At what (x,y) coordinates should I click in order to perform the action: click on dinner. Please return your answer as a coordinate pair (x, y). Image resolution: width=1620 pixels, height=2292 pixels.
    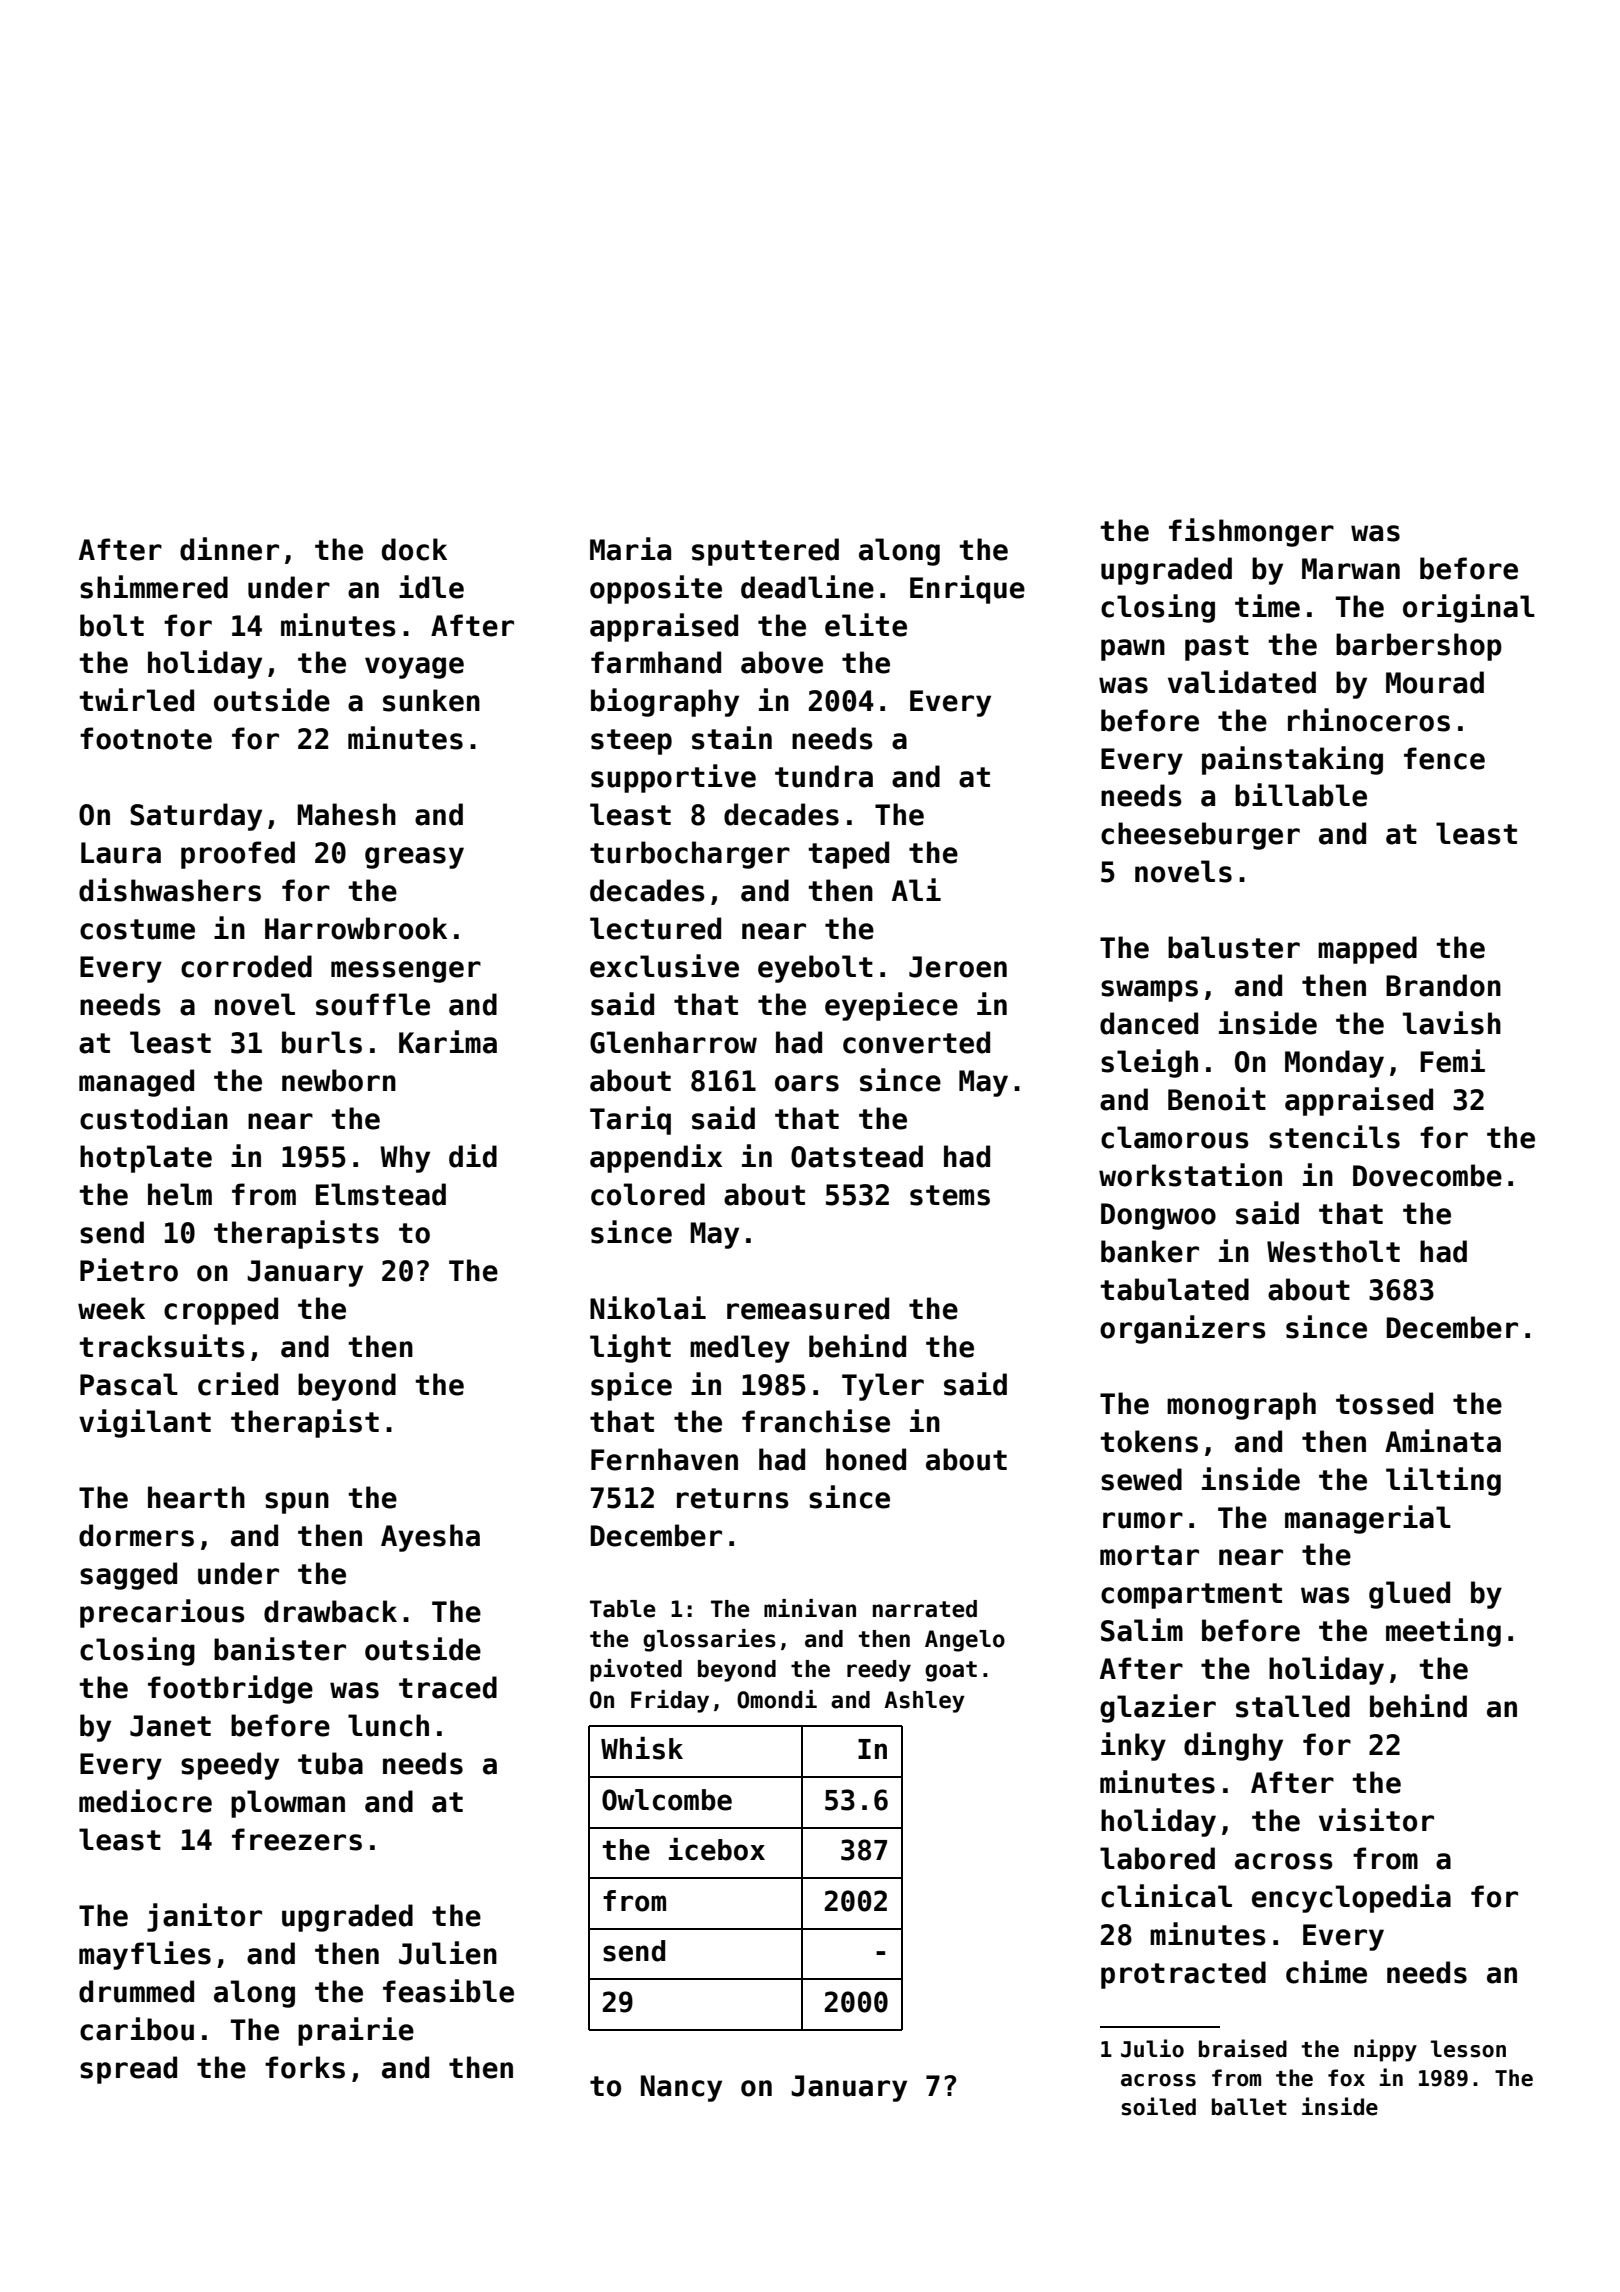
    Looking at the image, I should click on (229, 549).
